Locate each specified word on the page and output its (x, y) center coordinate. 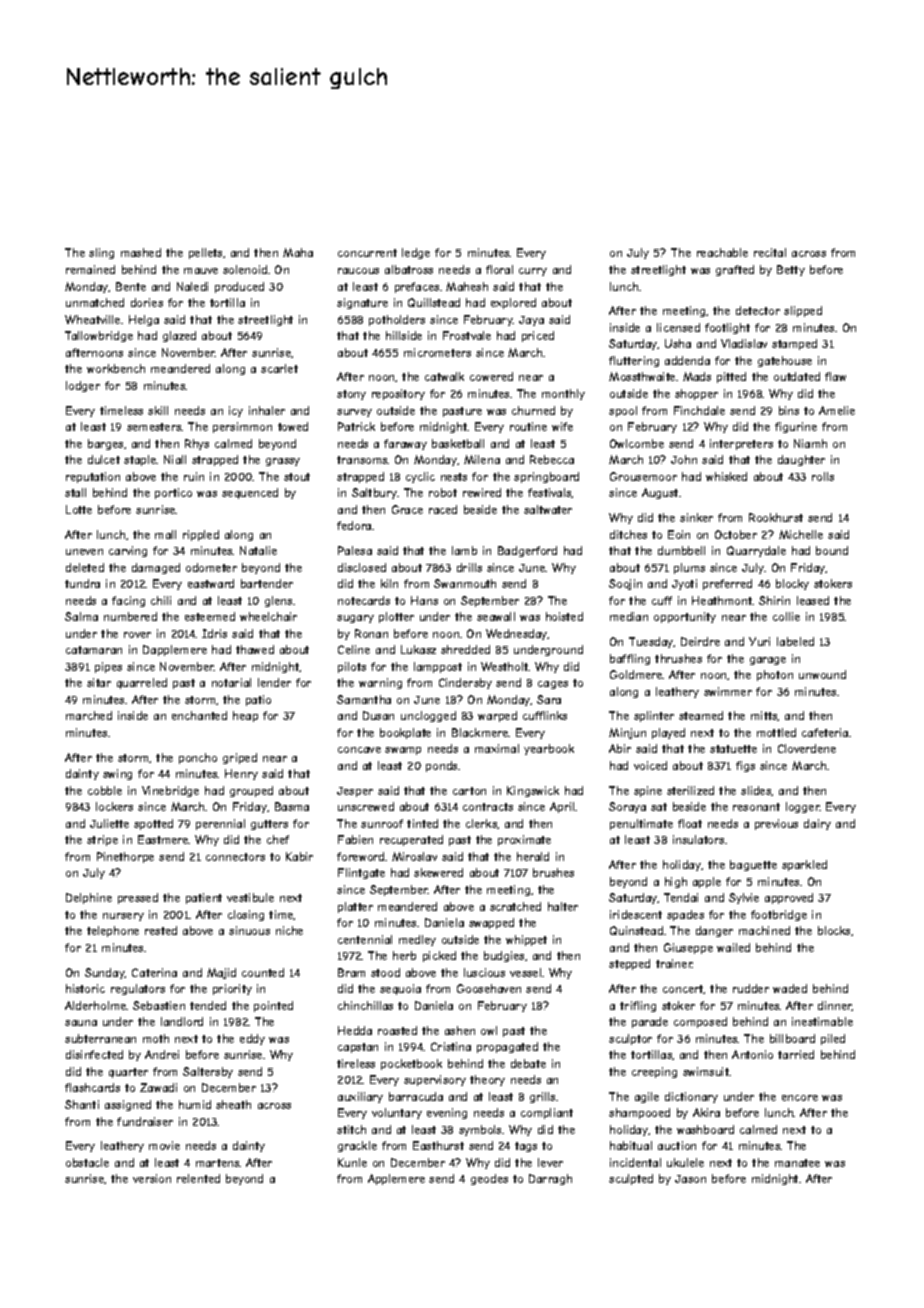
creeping (654, 1072)
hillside (404, 335)
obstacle (87, 1162)
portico (173, 493)
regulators (138, 989)
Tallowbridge (99, 336)
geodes (489, 1179)
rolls (823, 476)
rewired (482, 492)
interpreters (741, 444)
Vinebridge (170, 791)
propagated (507, 1047)
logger (803, 807)
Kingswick (533, 791)
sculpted (631, 1179)
